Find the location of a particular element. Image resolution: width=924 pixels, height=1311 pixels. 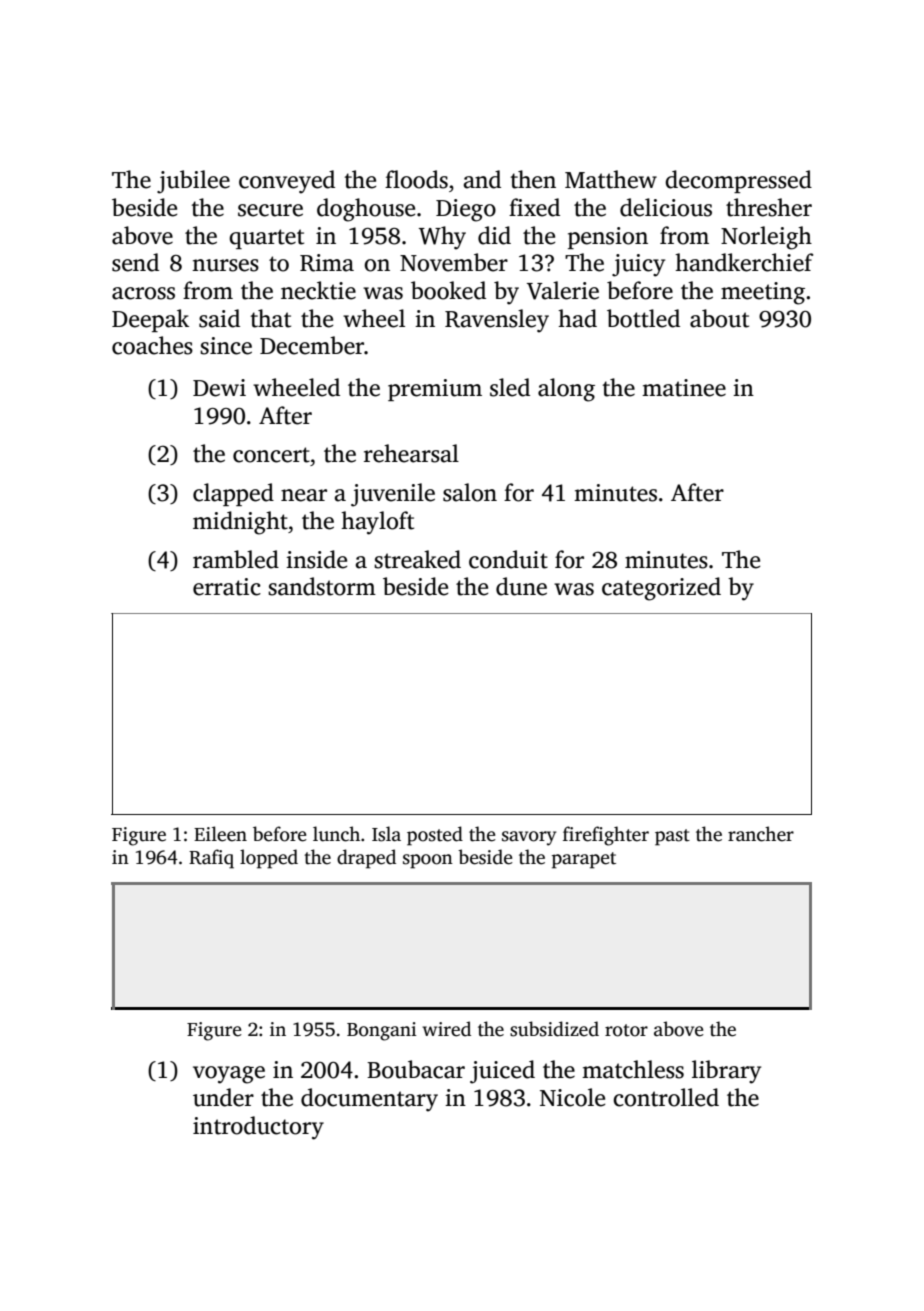

sled is located at coordinates (510, 387).
